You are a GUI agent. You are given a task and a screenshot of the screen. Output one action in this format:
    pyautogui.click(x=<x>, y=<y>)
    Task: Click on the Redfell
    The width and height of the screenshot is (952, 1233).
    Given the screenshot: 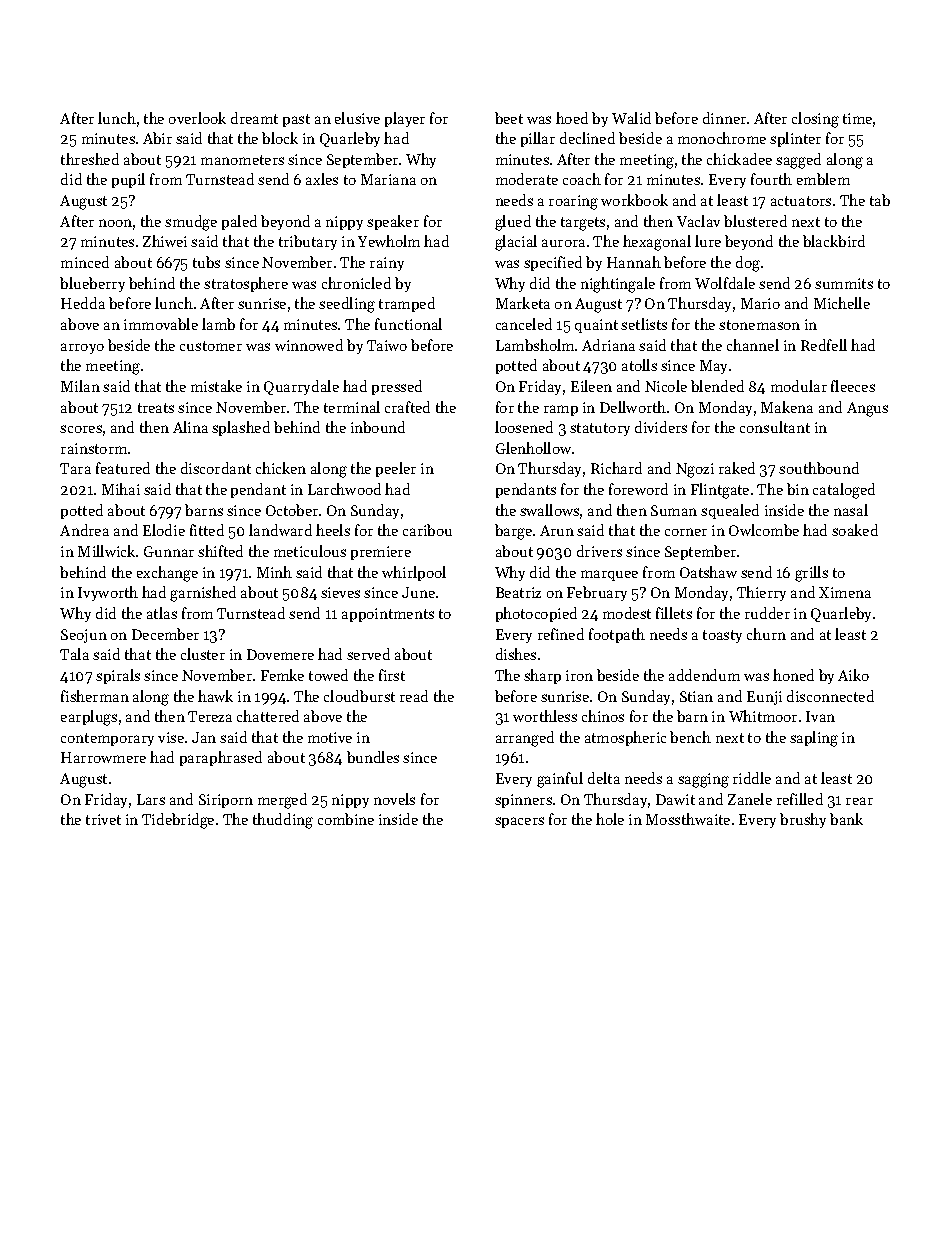 What is the action you would take?
    pyautogui.click(x=824, y=345)
